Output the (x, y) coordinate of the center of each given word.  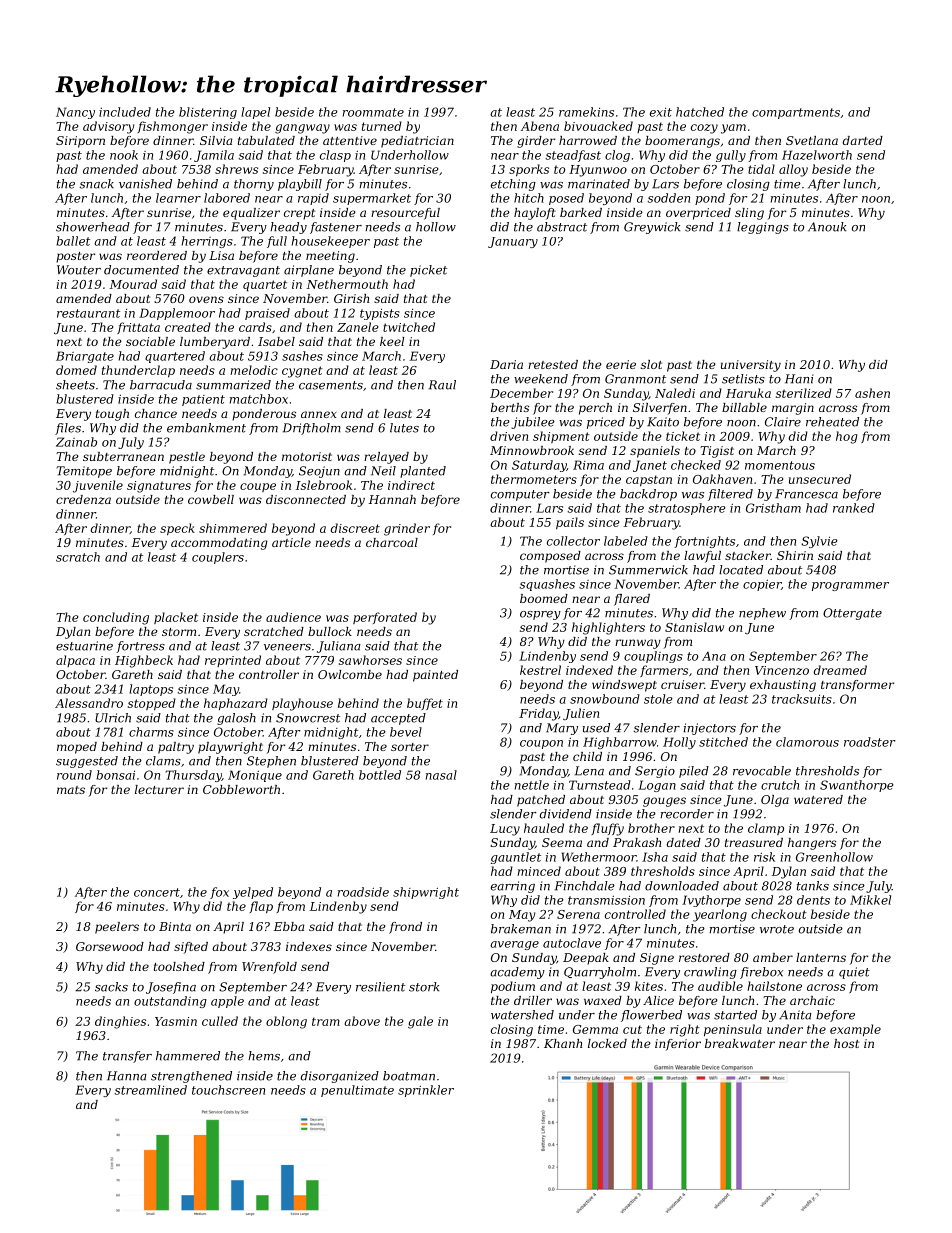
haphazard (236, 704)
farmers (664, 671)
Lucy (505, 830)
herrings (207, 242)
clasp (335, 156)
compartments (796, 113)
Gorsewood (110, 946)
